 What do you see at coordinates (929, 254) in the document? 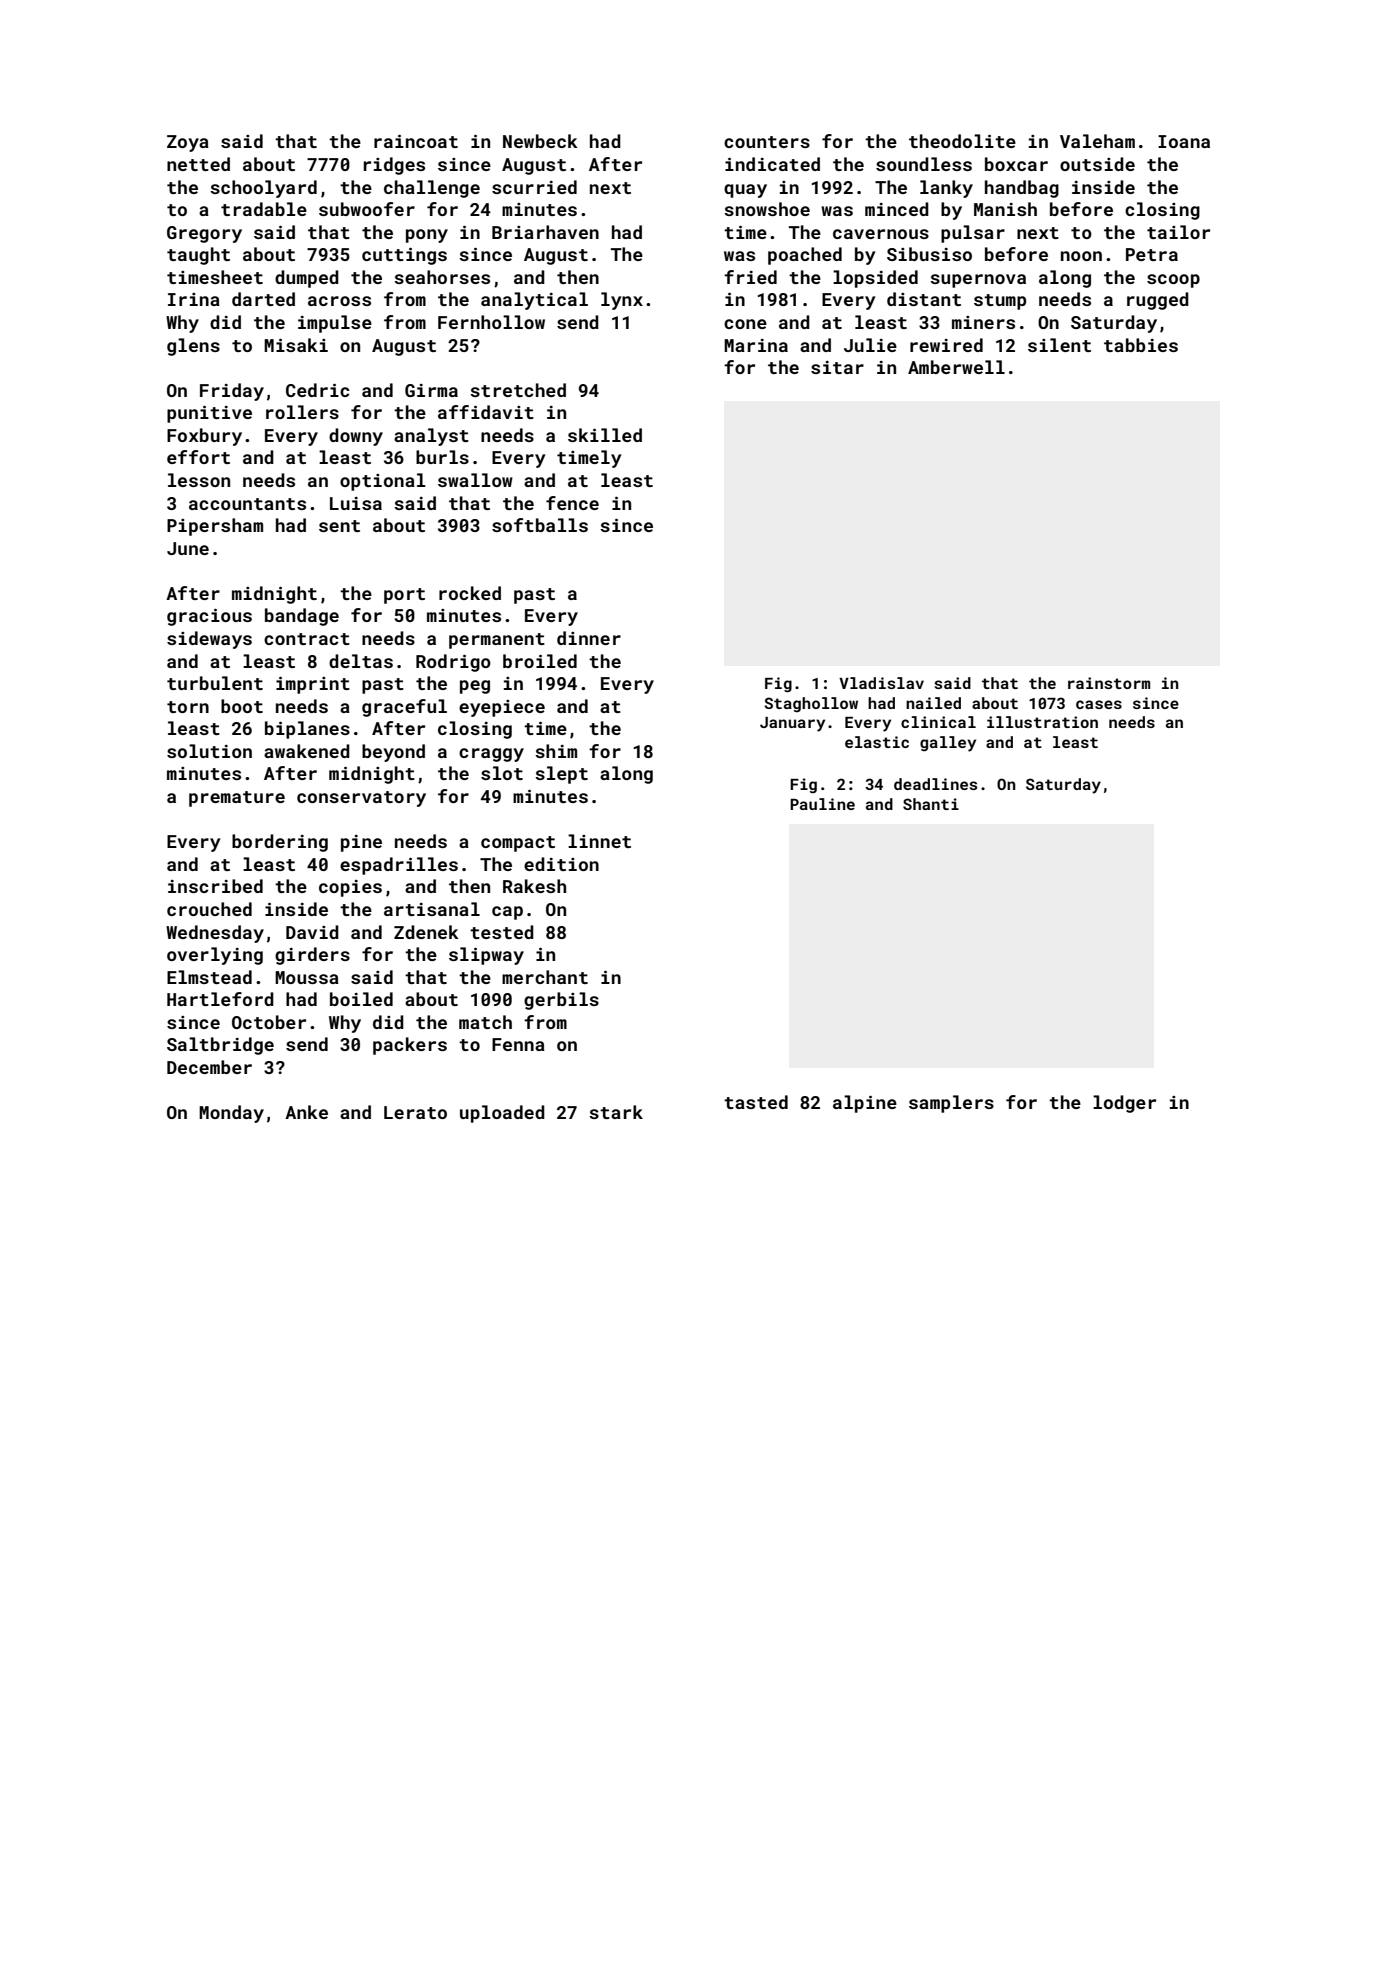
I see `Sibusiso` at bounding box center [929, 254].
